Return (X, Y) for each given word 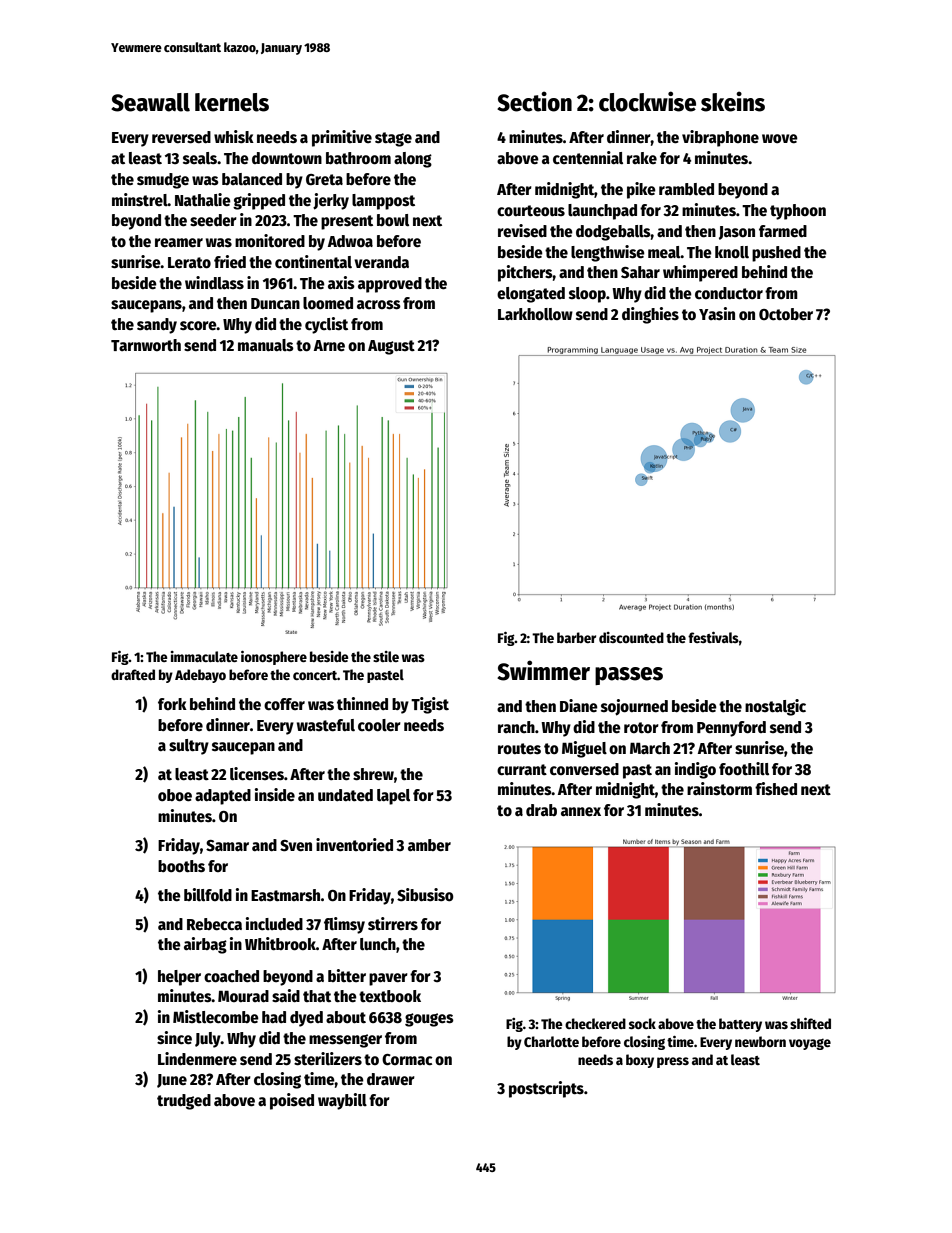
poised (292, 1101)
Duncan (275, 303)
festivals (713, 637)
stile (386, 656)
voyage (810, 1044)
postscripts (546, 1089)
